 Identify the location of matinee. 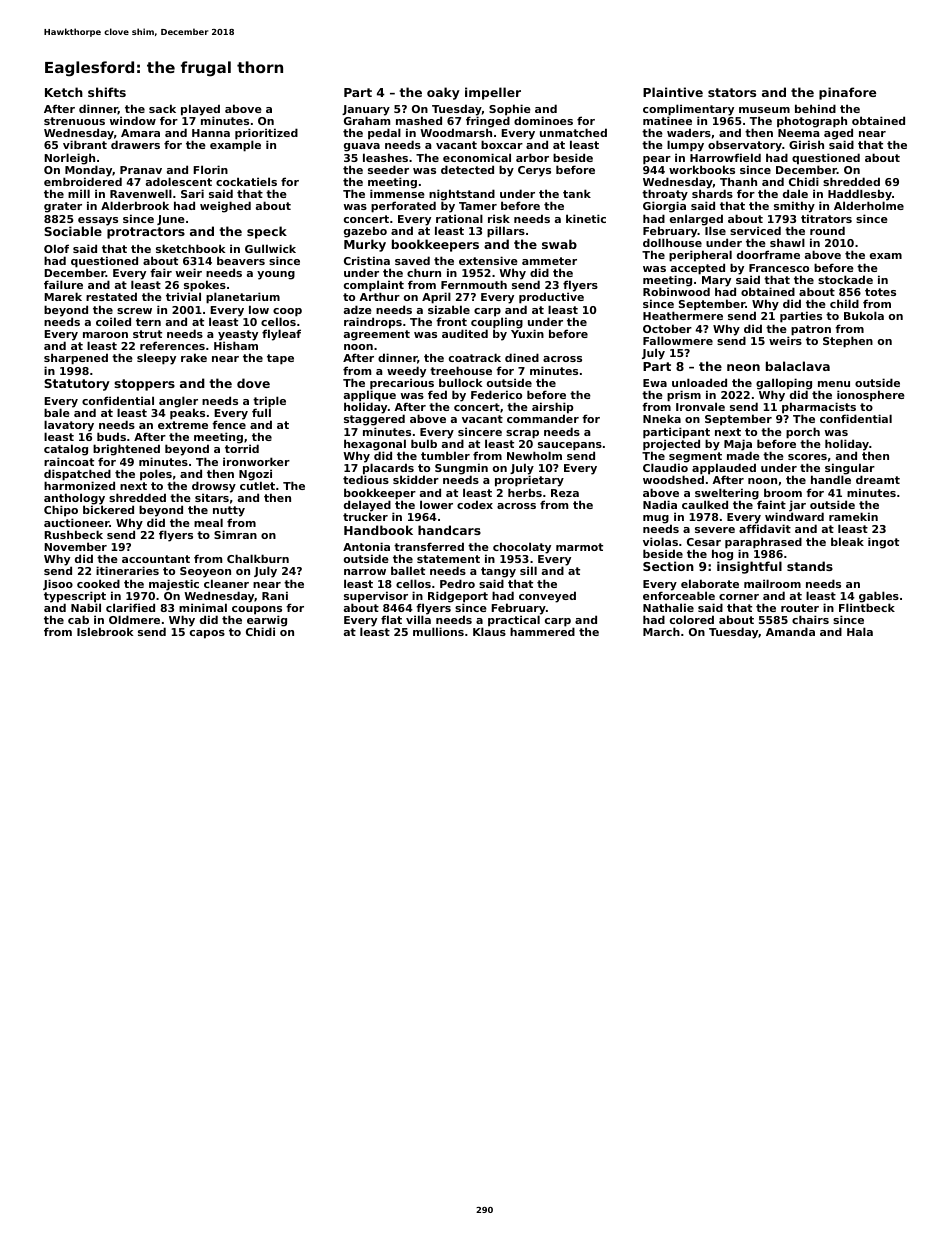
(667, 120).
